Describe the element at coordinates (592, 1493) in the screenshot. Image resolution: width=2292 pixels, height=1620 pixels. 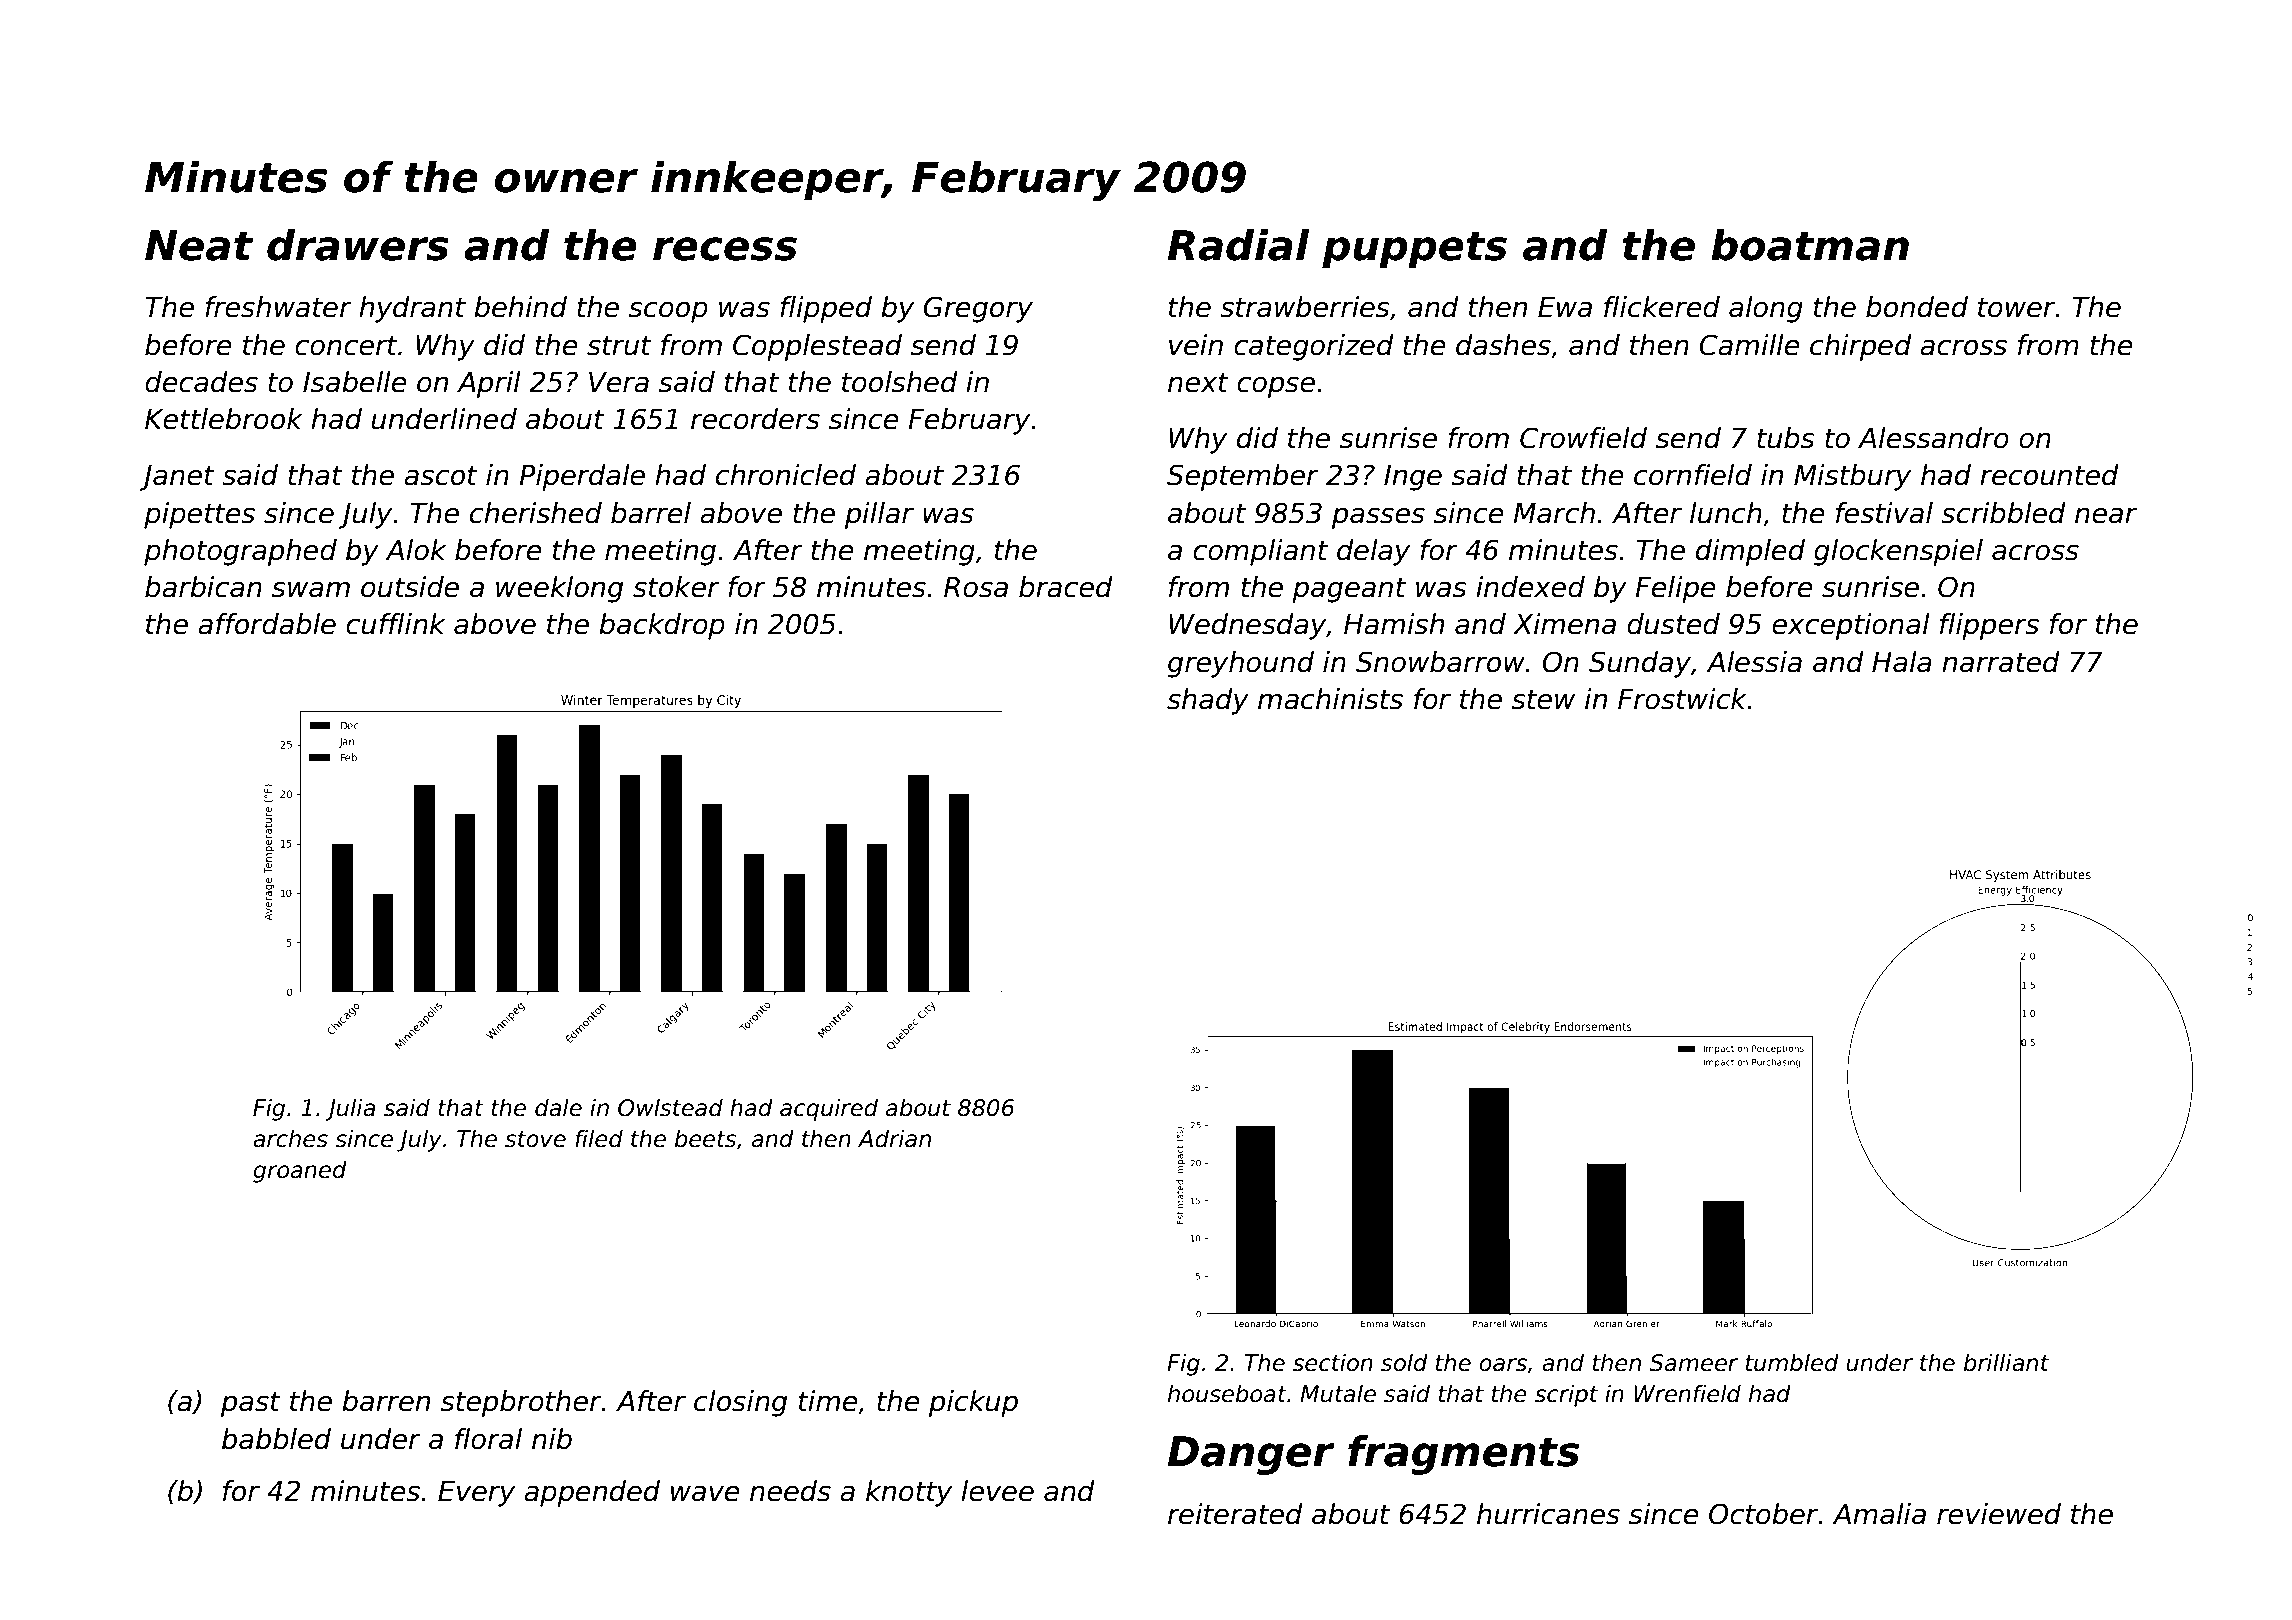
I see `appended` at that location.
